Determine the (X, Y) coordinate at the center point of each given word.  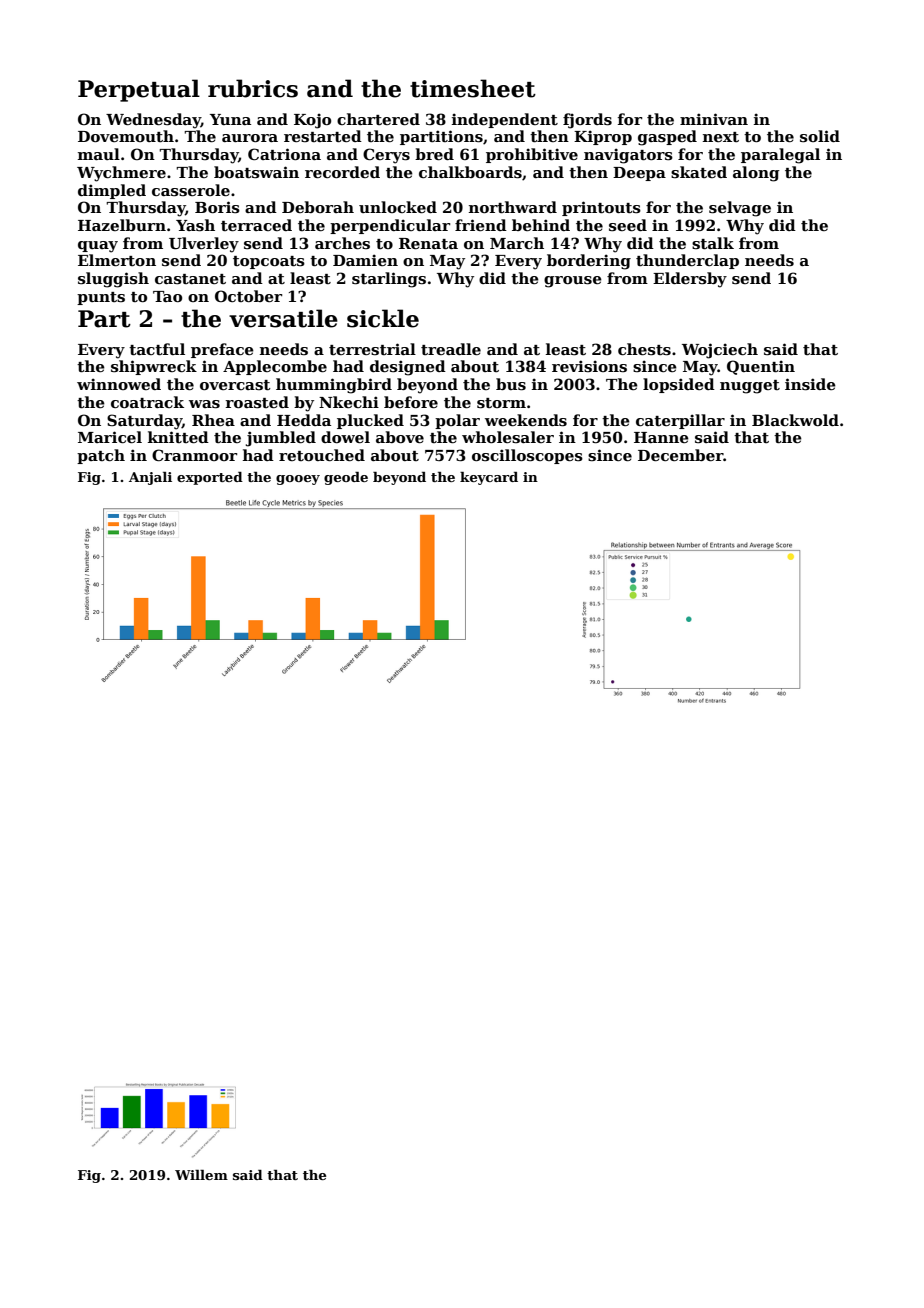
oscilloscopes (527, 456)
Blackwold (795, 420)
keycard (489, 478)
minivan (714, 119)
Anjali (150, 478)
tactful (157, 349)
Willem (201, 1175)
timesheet (473, 88)
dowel (345, 437)
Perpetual (139, 90)
